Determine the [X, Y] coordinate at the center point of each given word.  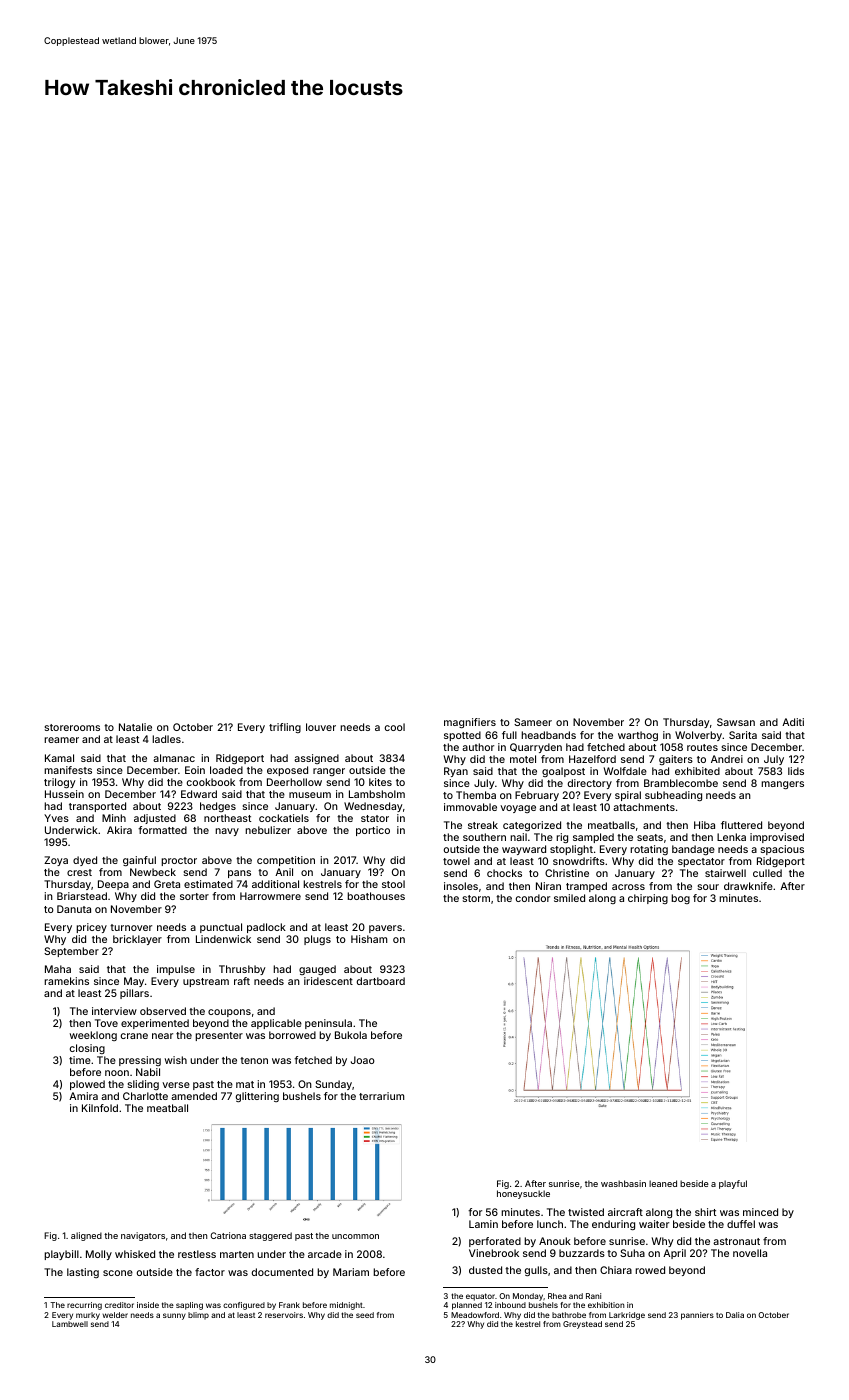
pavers [385, 929]
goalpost [563, 772]
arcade [325, 1254]
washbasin [623, 1183]
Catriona [228, 1235]
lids [796, 771]
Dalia [735, 1315]
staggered [270, 1236]
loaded [226, 770]
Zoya [56, 861]
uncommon [355, 1236]
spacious [782, 850]
